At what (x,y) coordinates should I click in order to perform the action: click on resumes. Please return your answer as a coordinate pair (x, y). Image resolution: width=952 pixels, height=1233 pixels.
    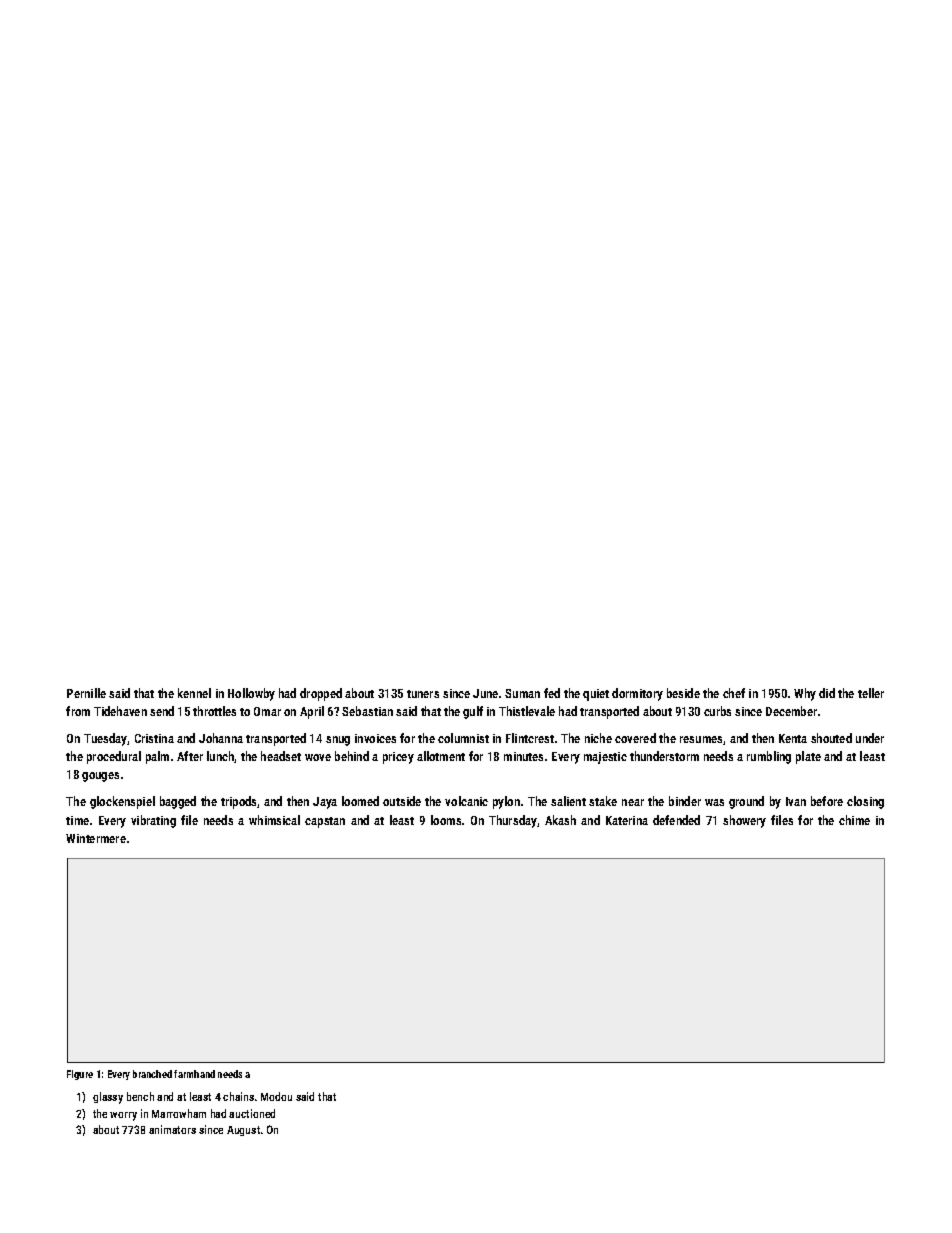
    Looking at the image, I should click on (701, 739).
